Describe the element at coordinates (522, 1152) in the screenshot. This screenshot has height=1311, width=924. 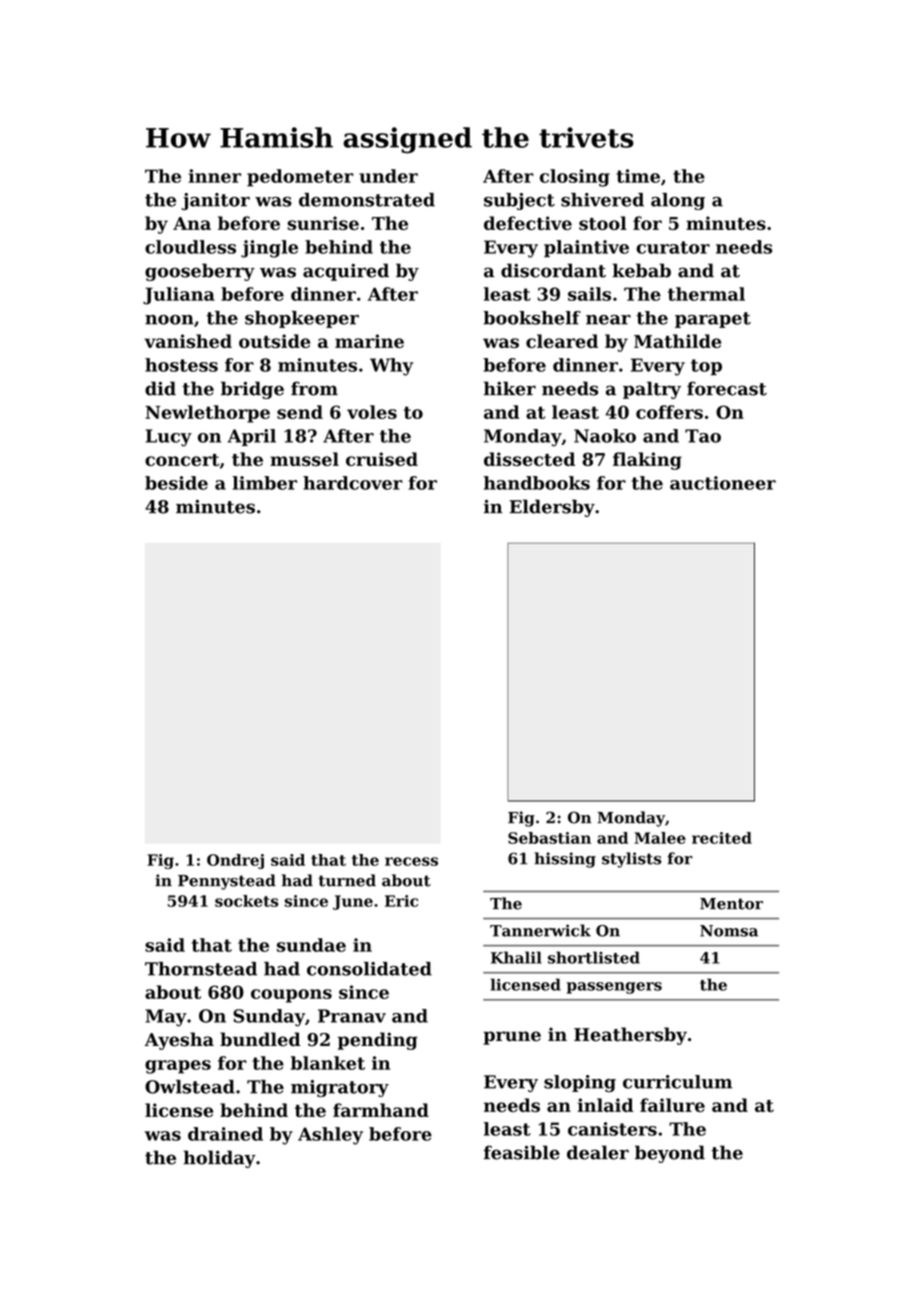
I see `feasible` at that location.
